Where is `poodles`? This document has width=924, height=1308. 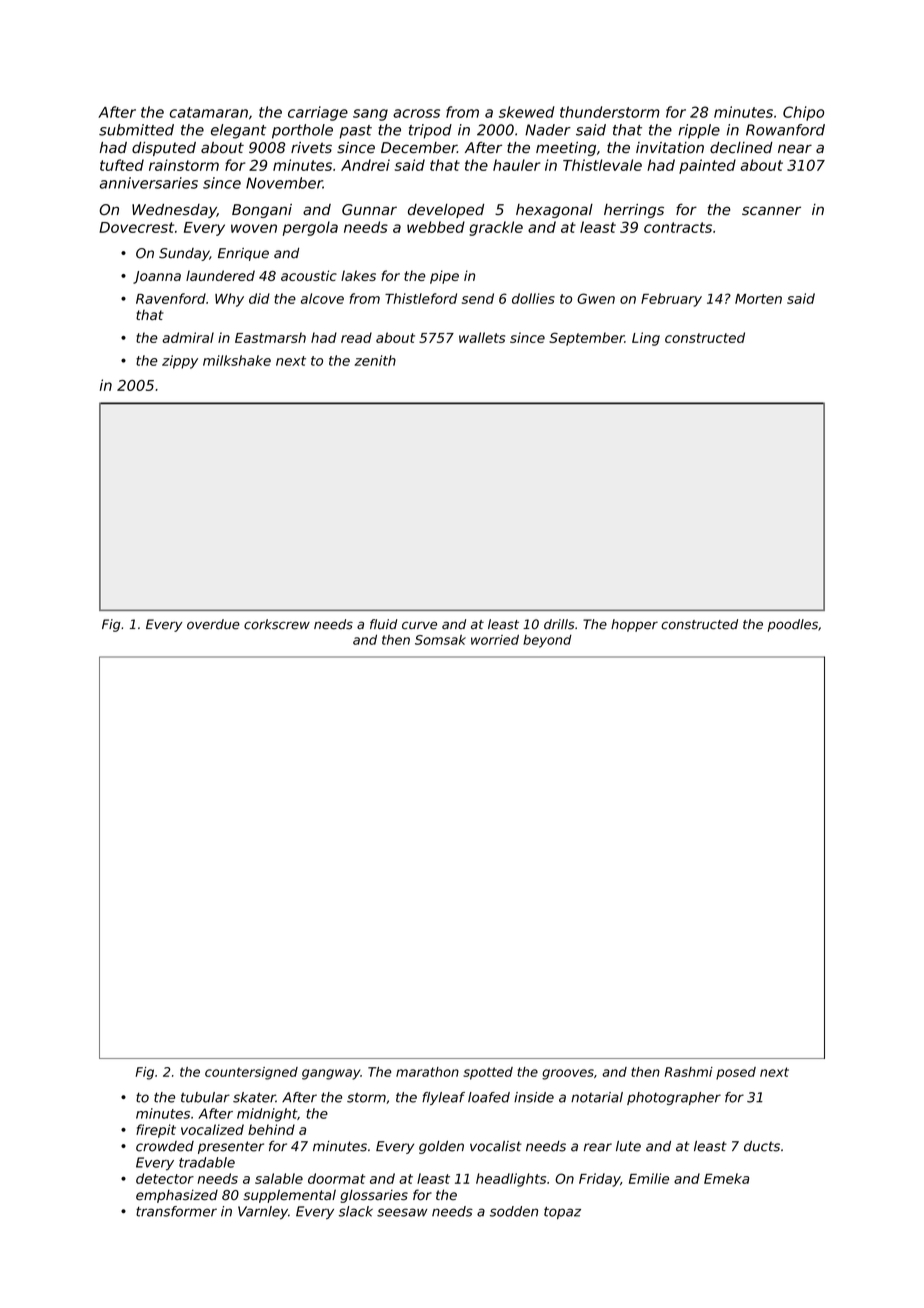 poodles is located at coordinates (793, 625).
